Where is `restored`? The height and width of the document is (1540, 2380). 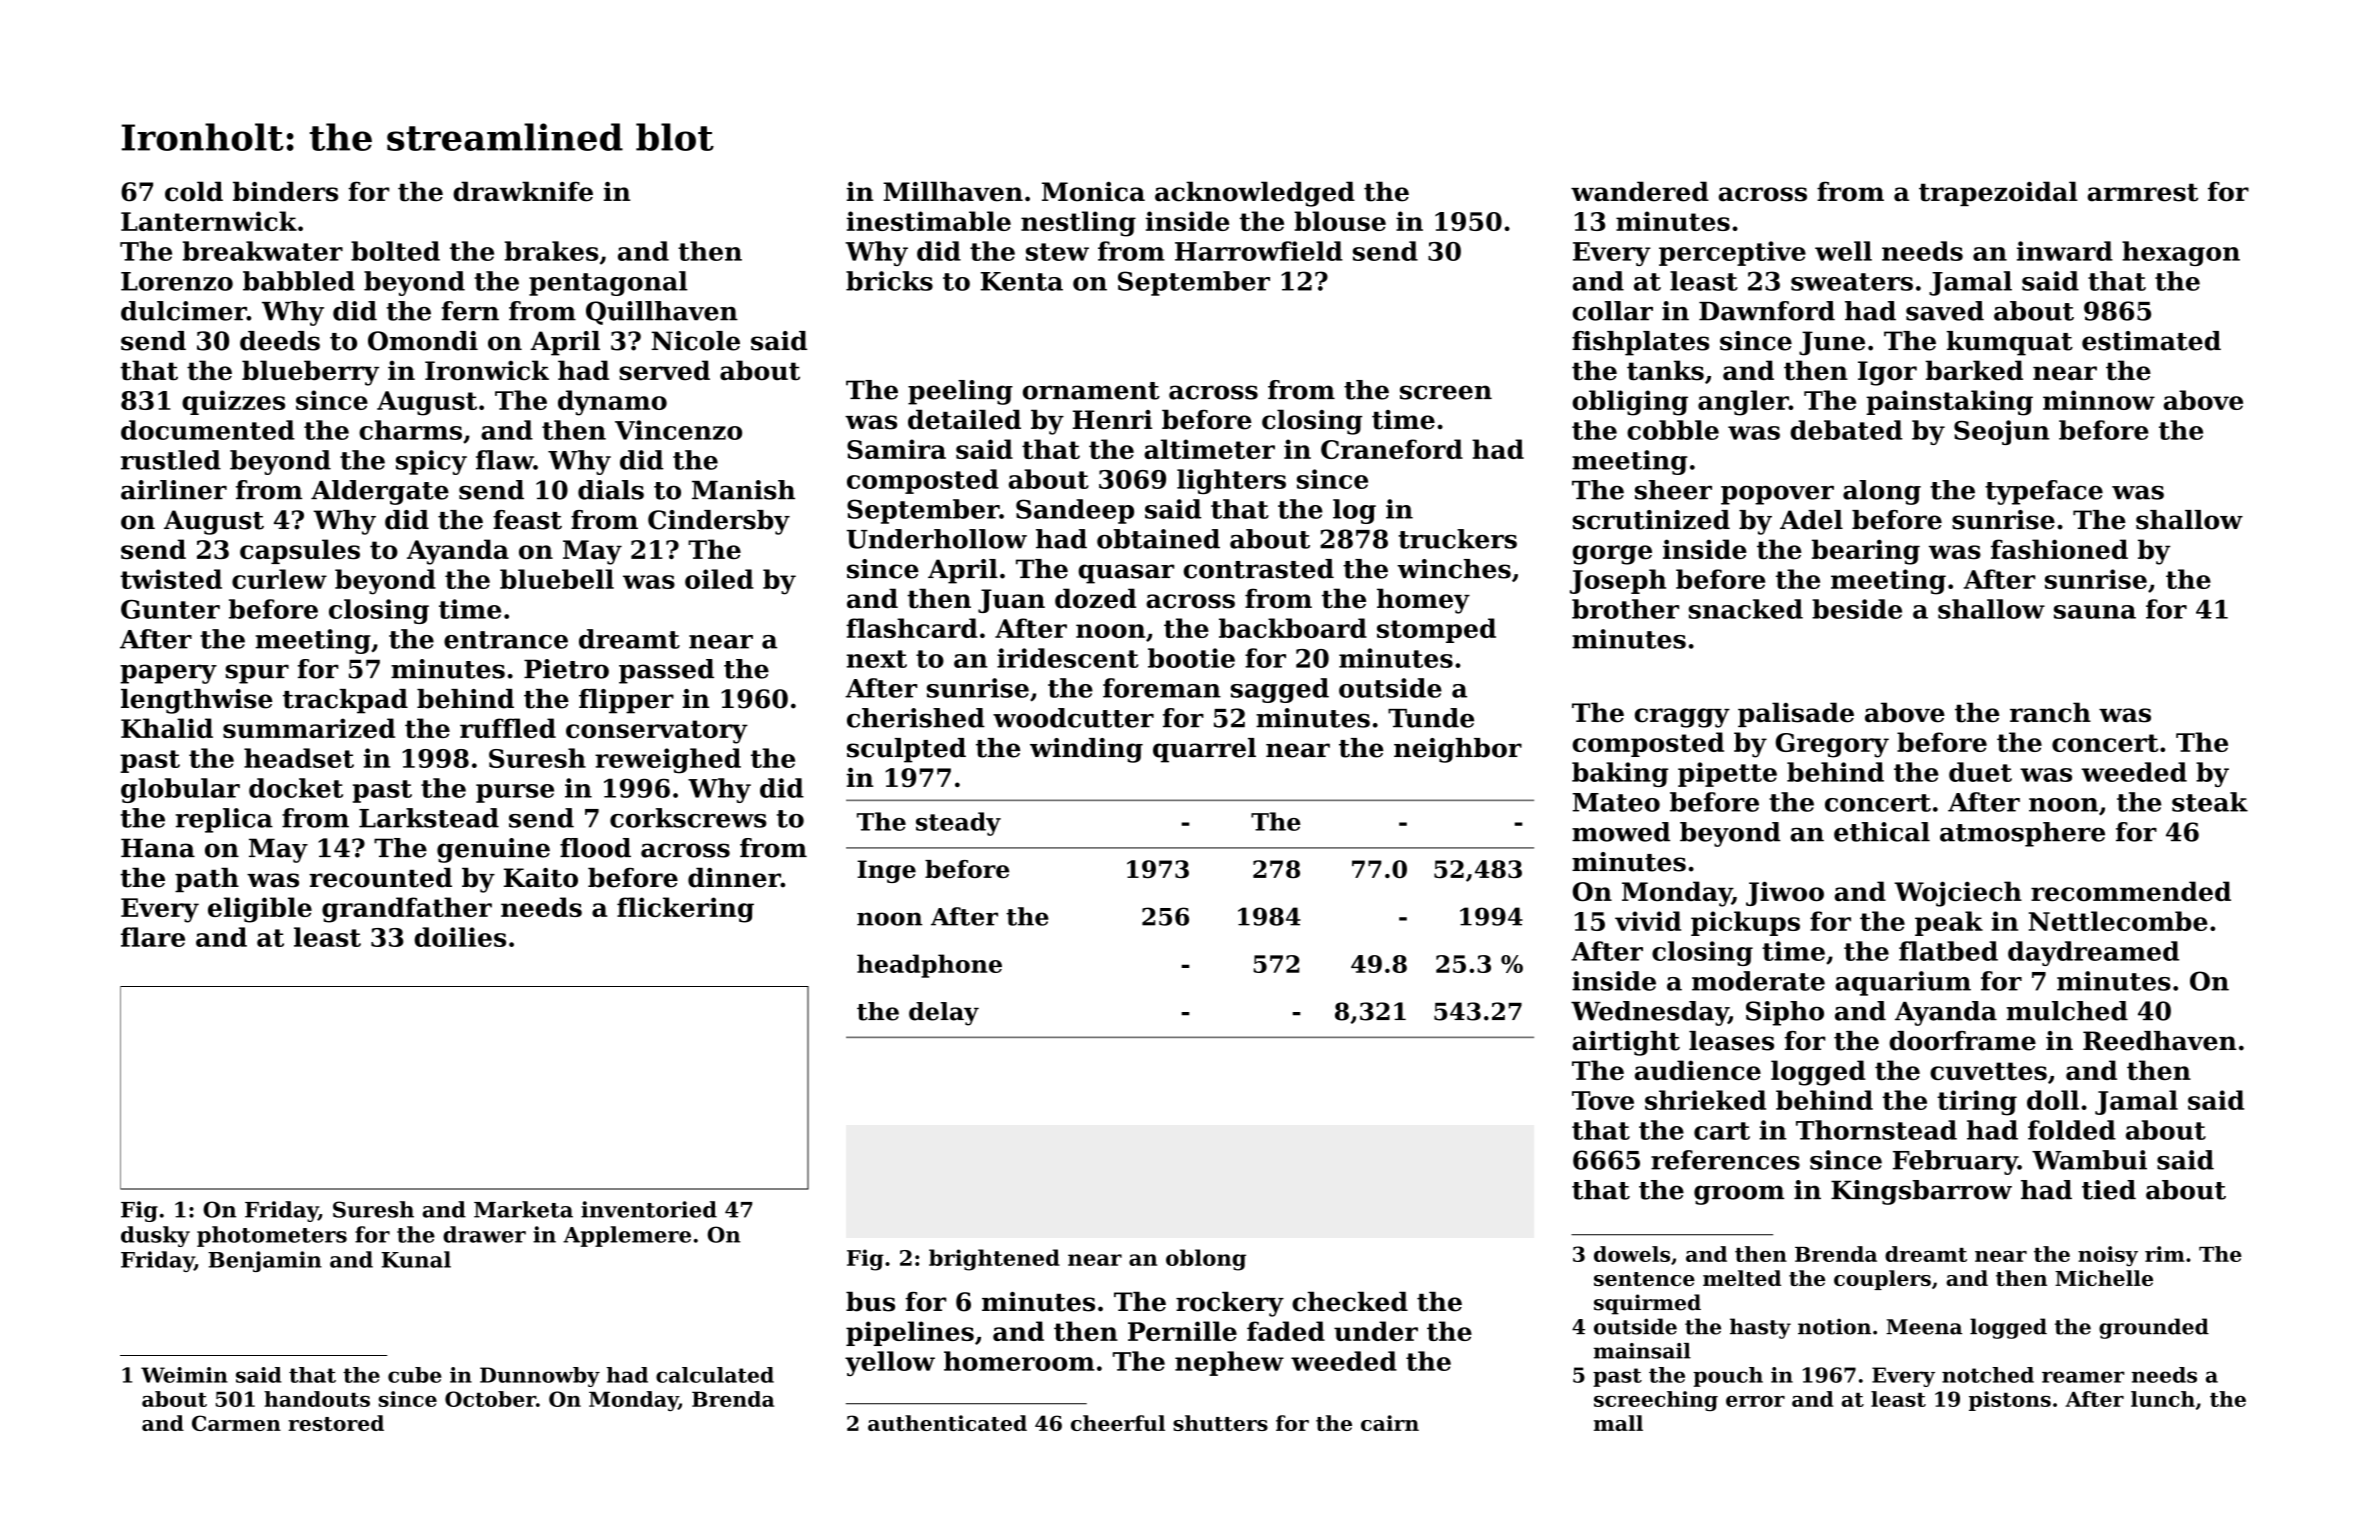 restored is located at coordinates (336, 1423).
